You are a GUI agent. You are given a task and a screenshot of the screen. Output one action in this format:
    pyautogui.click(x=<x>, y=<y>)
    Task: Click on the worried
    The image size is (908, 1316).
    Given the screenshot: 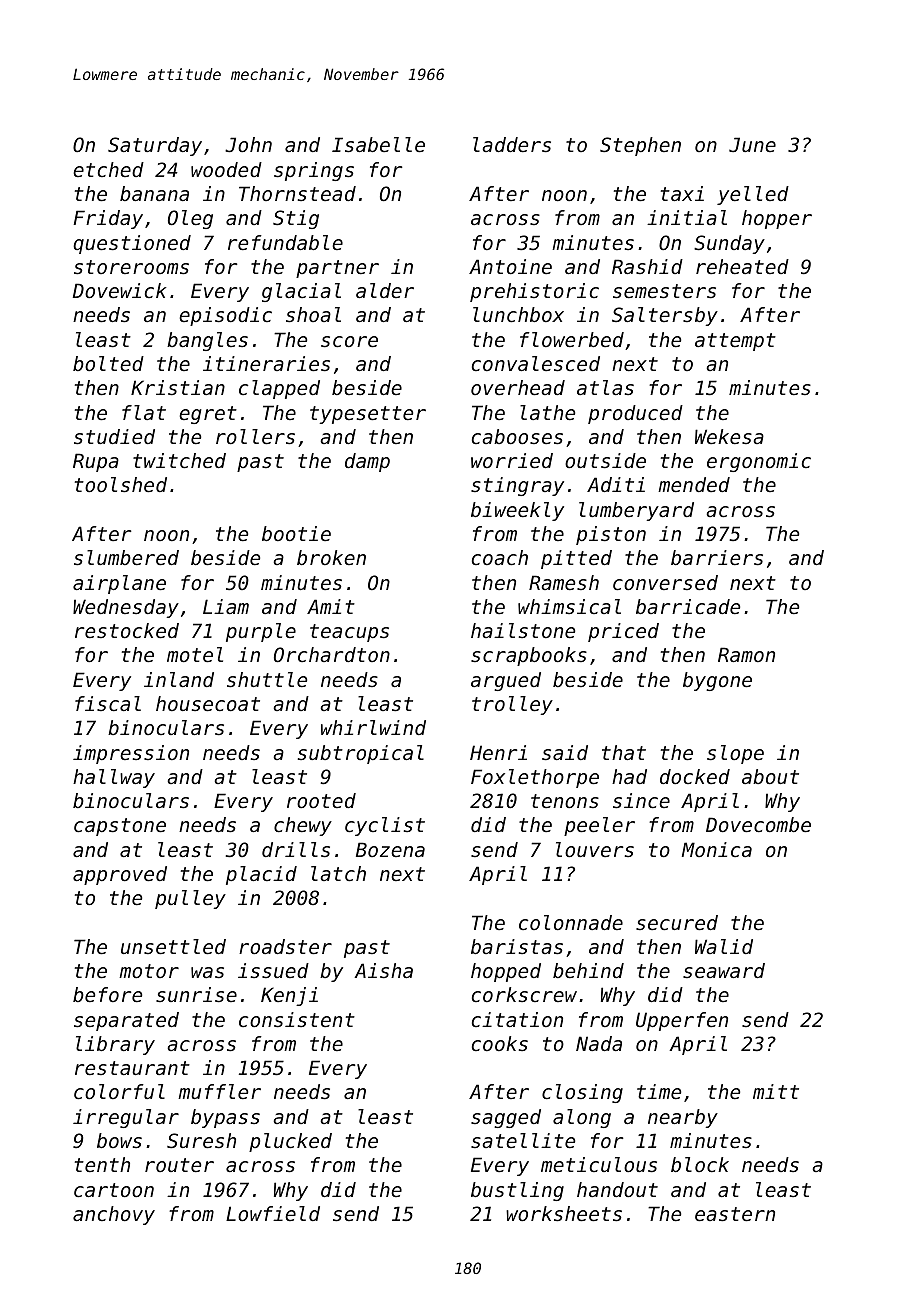 What is the action you would take?
    pyautogui.click(x=512, y=461)
